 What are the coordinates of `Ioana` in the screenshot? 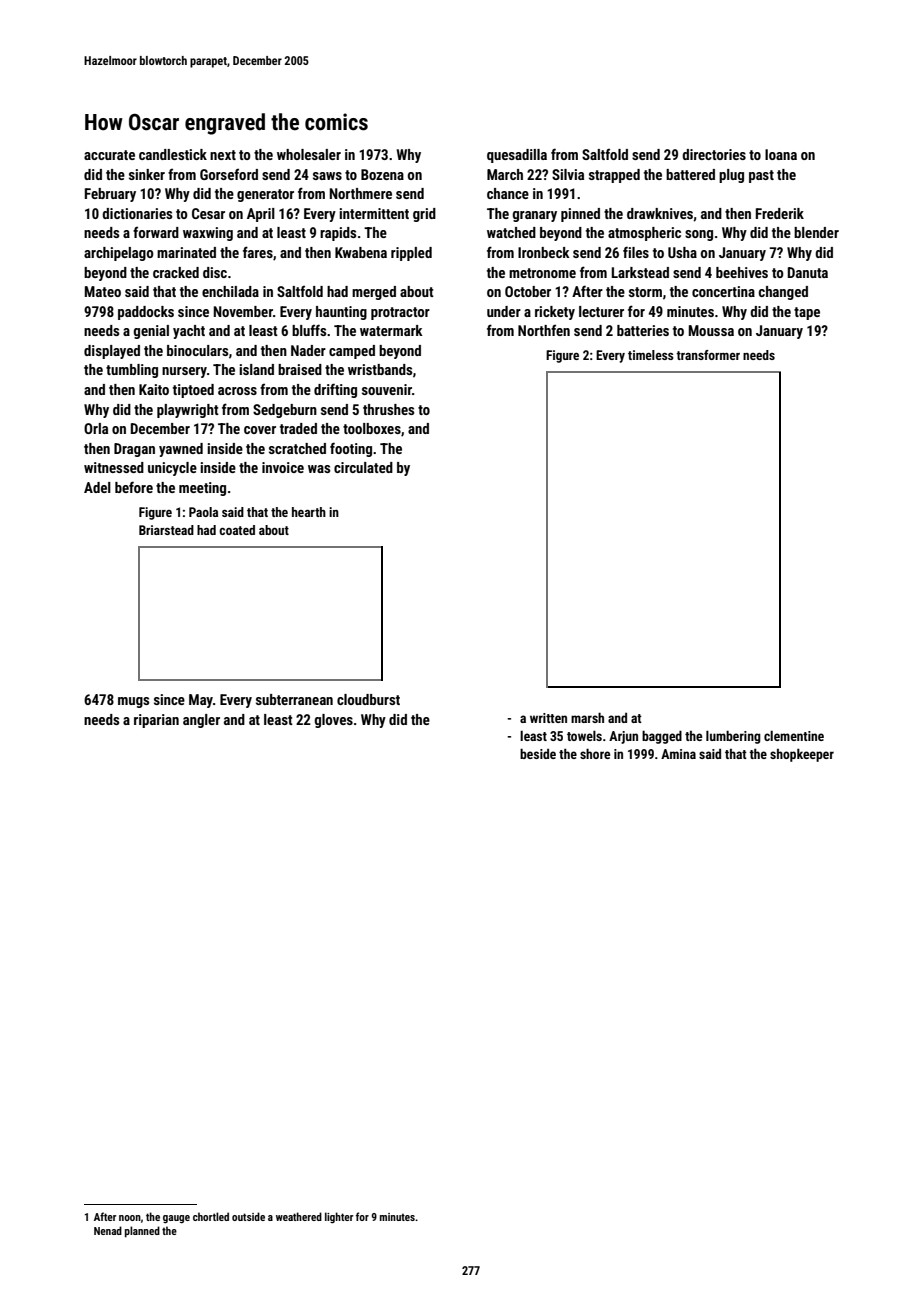 It's located at (781, 154).
